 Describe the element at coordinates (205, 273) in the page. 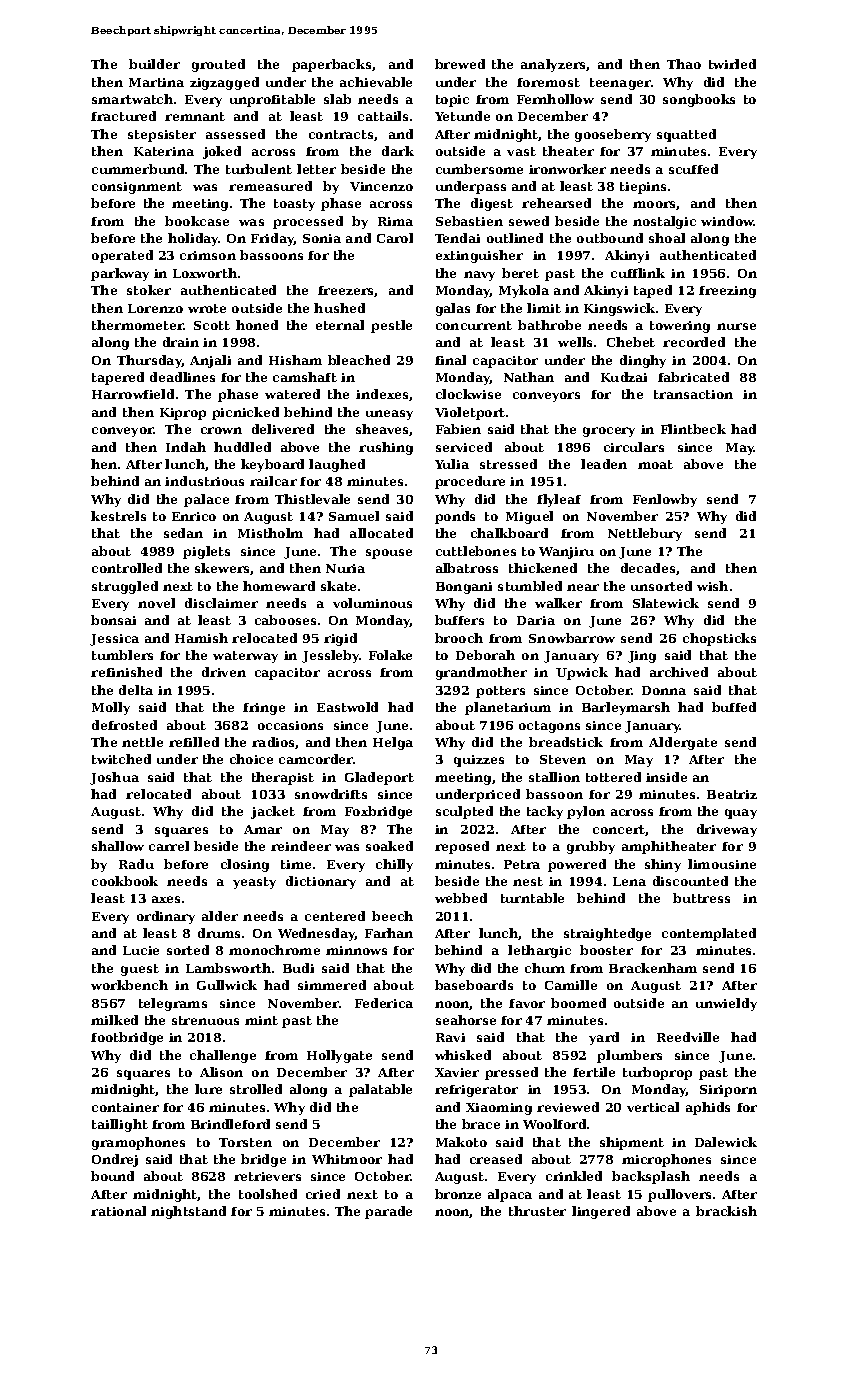

I see `Loxworth` at that location.
